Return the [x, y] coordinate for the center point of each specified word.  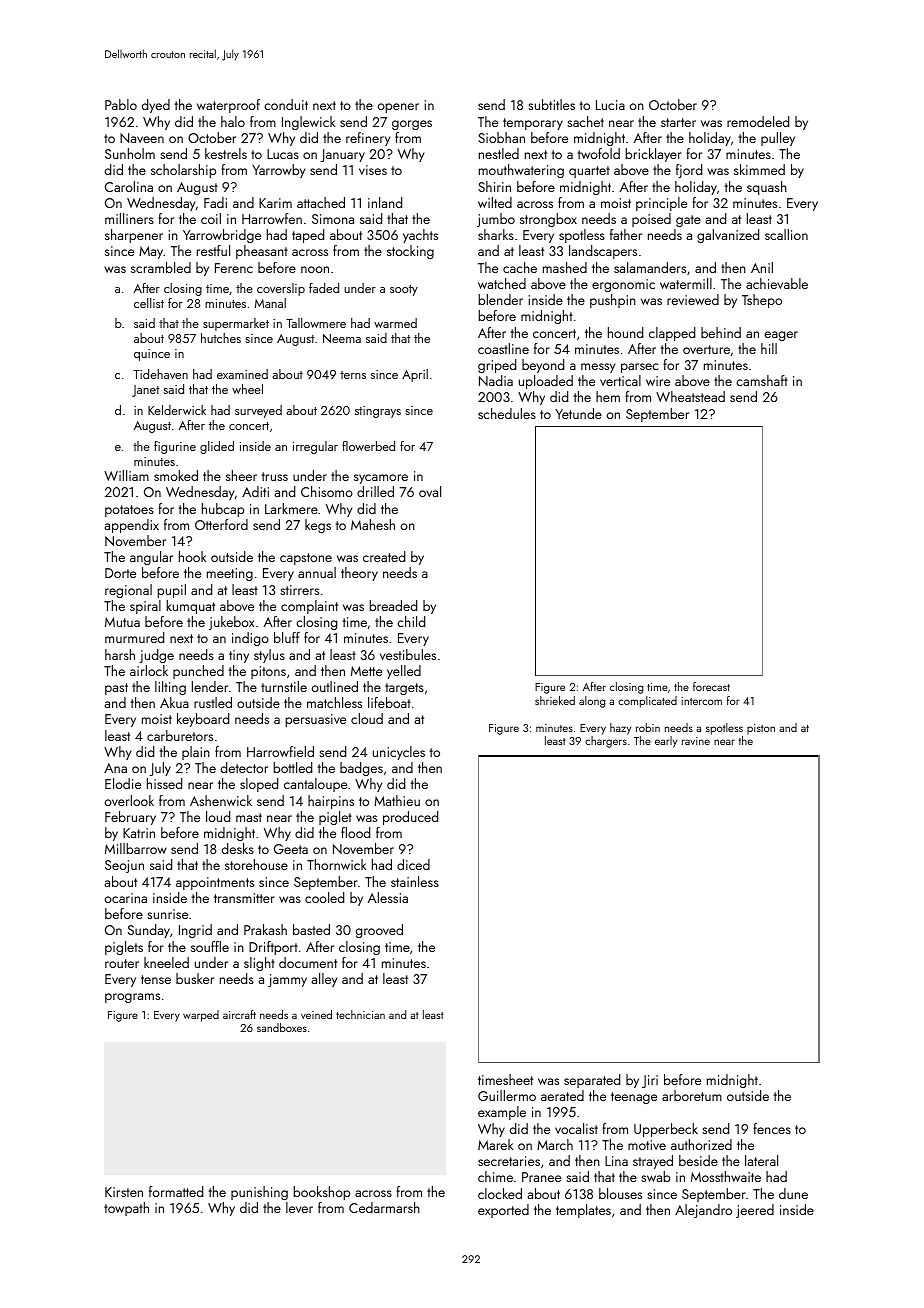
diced [413, 864]
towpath [126, 1209]
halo [233, 121]
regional [128, 591]
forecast [711, 686]
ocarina [126, 898]
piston [761, 729]
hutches [221, 338]
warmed [395, 323]
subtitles [551, 104]
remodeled [758, 121]
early [666, 742]
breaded [393, 605]
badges [361, 769]
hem [608, 396]
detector [244, 767]
